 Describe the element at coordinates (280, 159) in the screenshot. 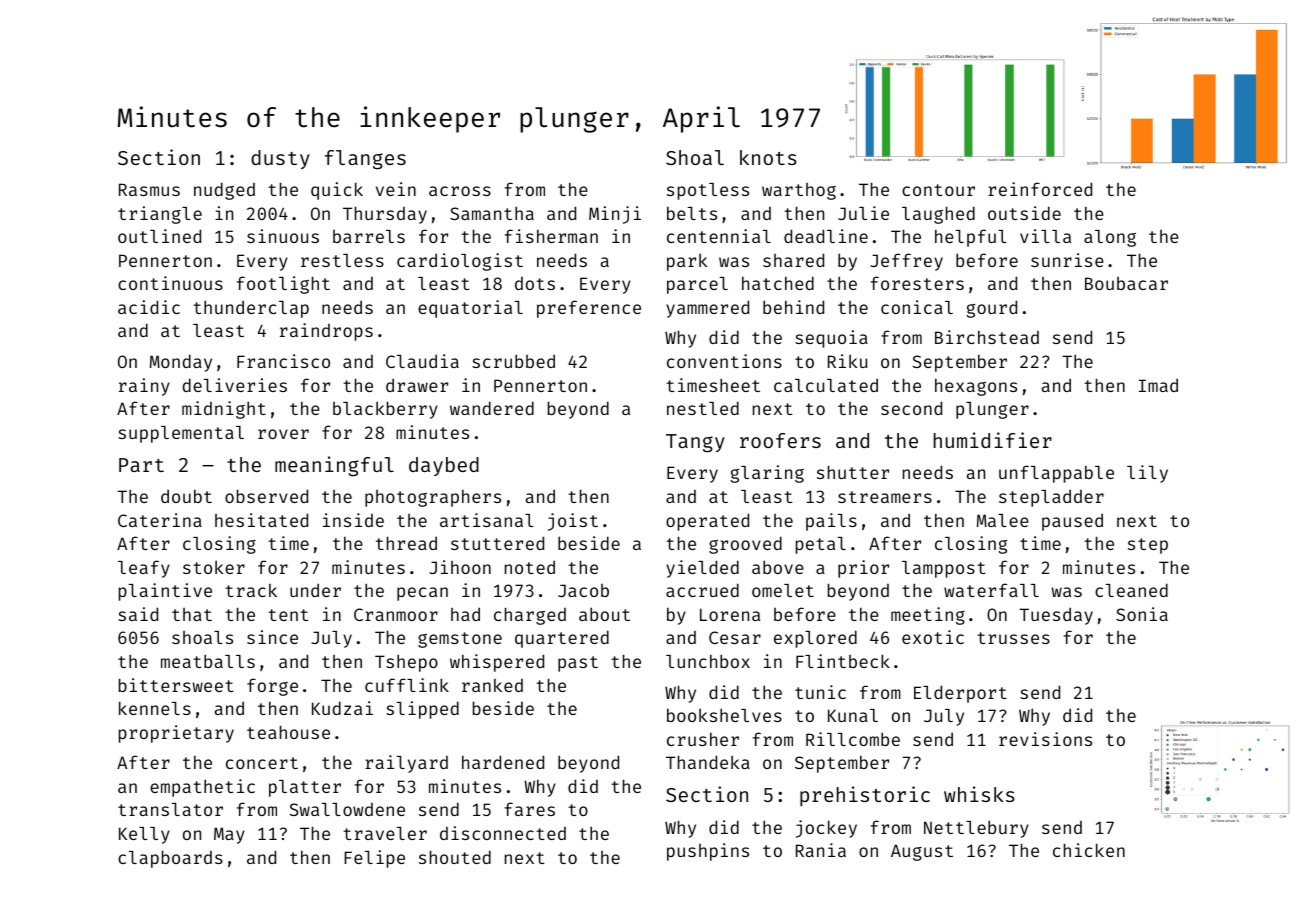

I see `dusty` at that location.
